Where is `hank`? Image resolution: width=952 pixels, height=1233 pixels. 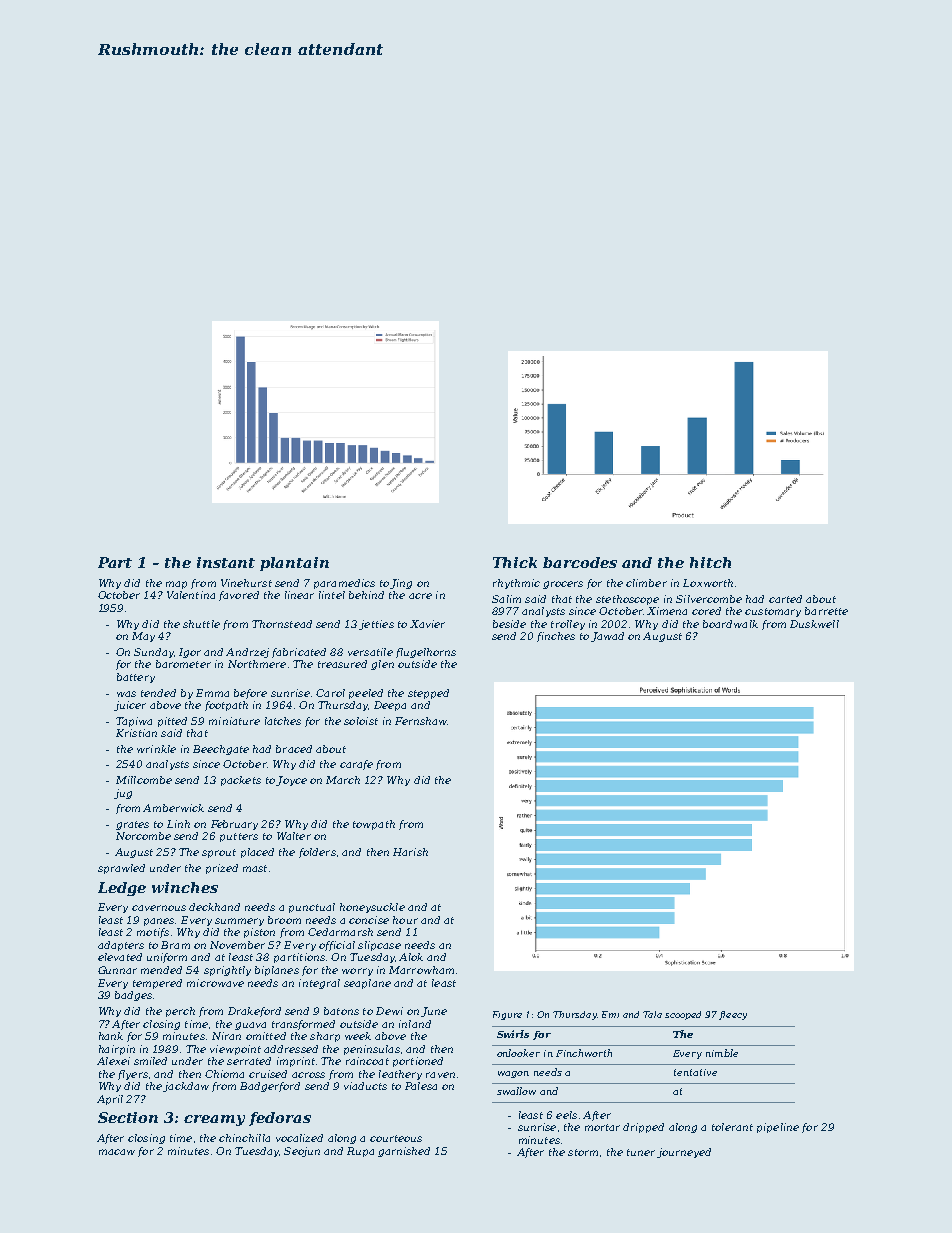 hank is located at coordinates (111, 1036).
